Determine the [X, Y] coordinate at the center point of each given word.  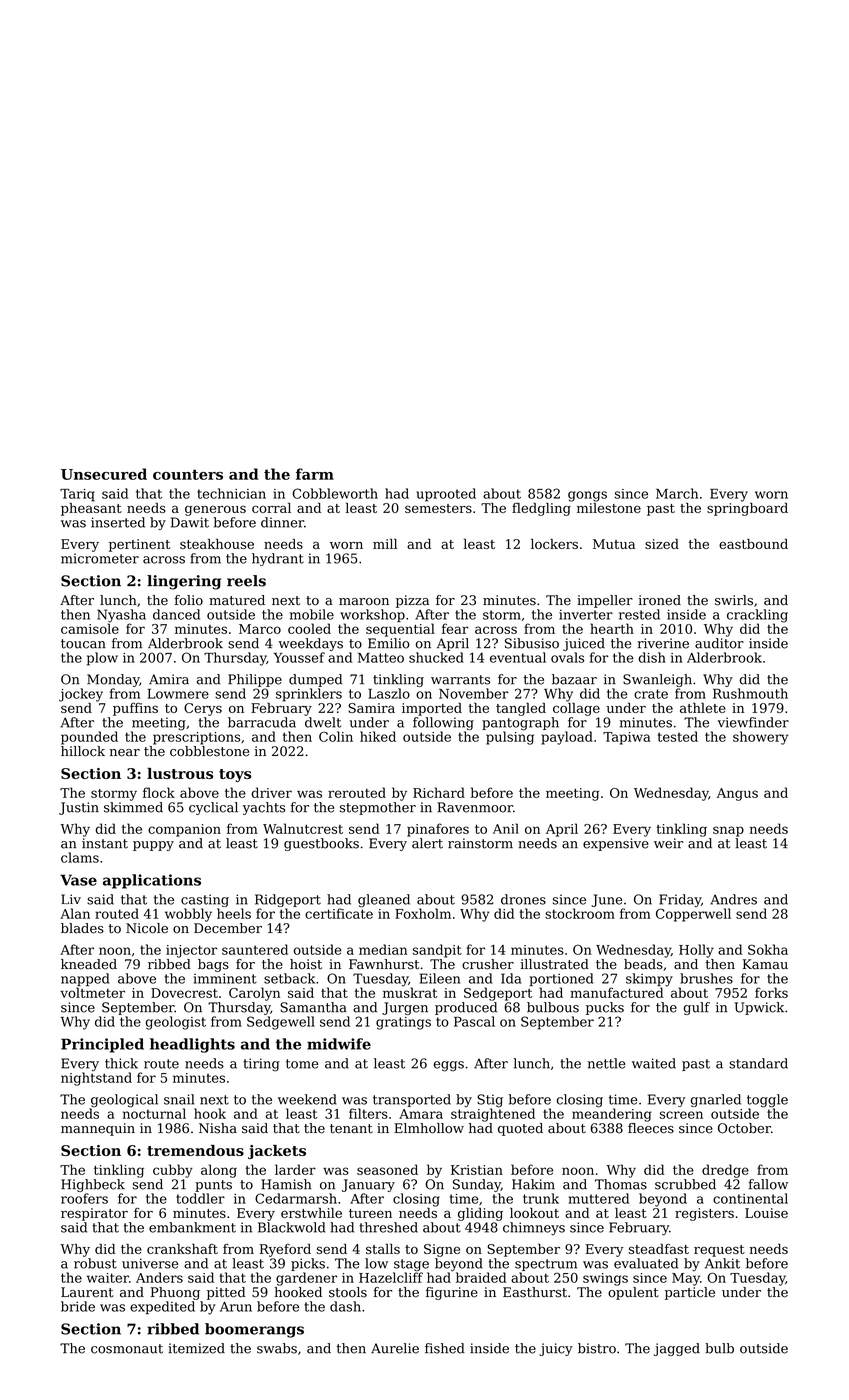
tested [678, 736]
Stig [490, 1101]
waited [654, 1063]
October [744, 1128]
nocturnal [154, 1113]
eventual [518, 657]
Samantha [313, 1007]
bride [78, 1306]
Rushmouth [750, 693]
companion [184, 830]
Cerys [203, 709]
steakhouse [217, 543]
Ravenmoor [475, 807]
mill [385, 543]
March [677, 493]
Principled [102, 1045]
